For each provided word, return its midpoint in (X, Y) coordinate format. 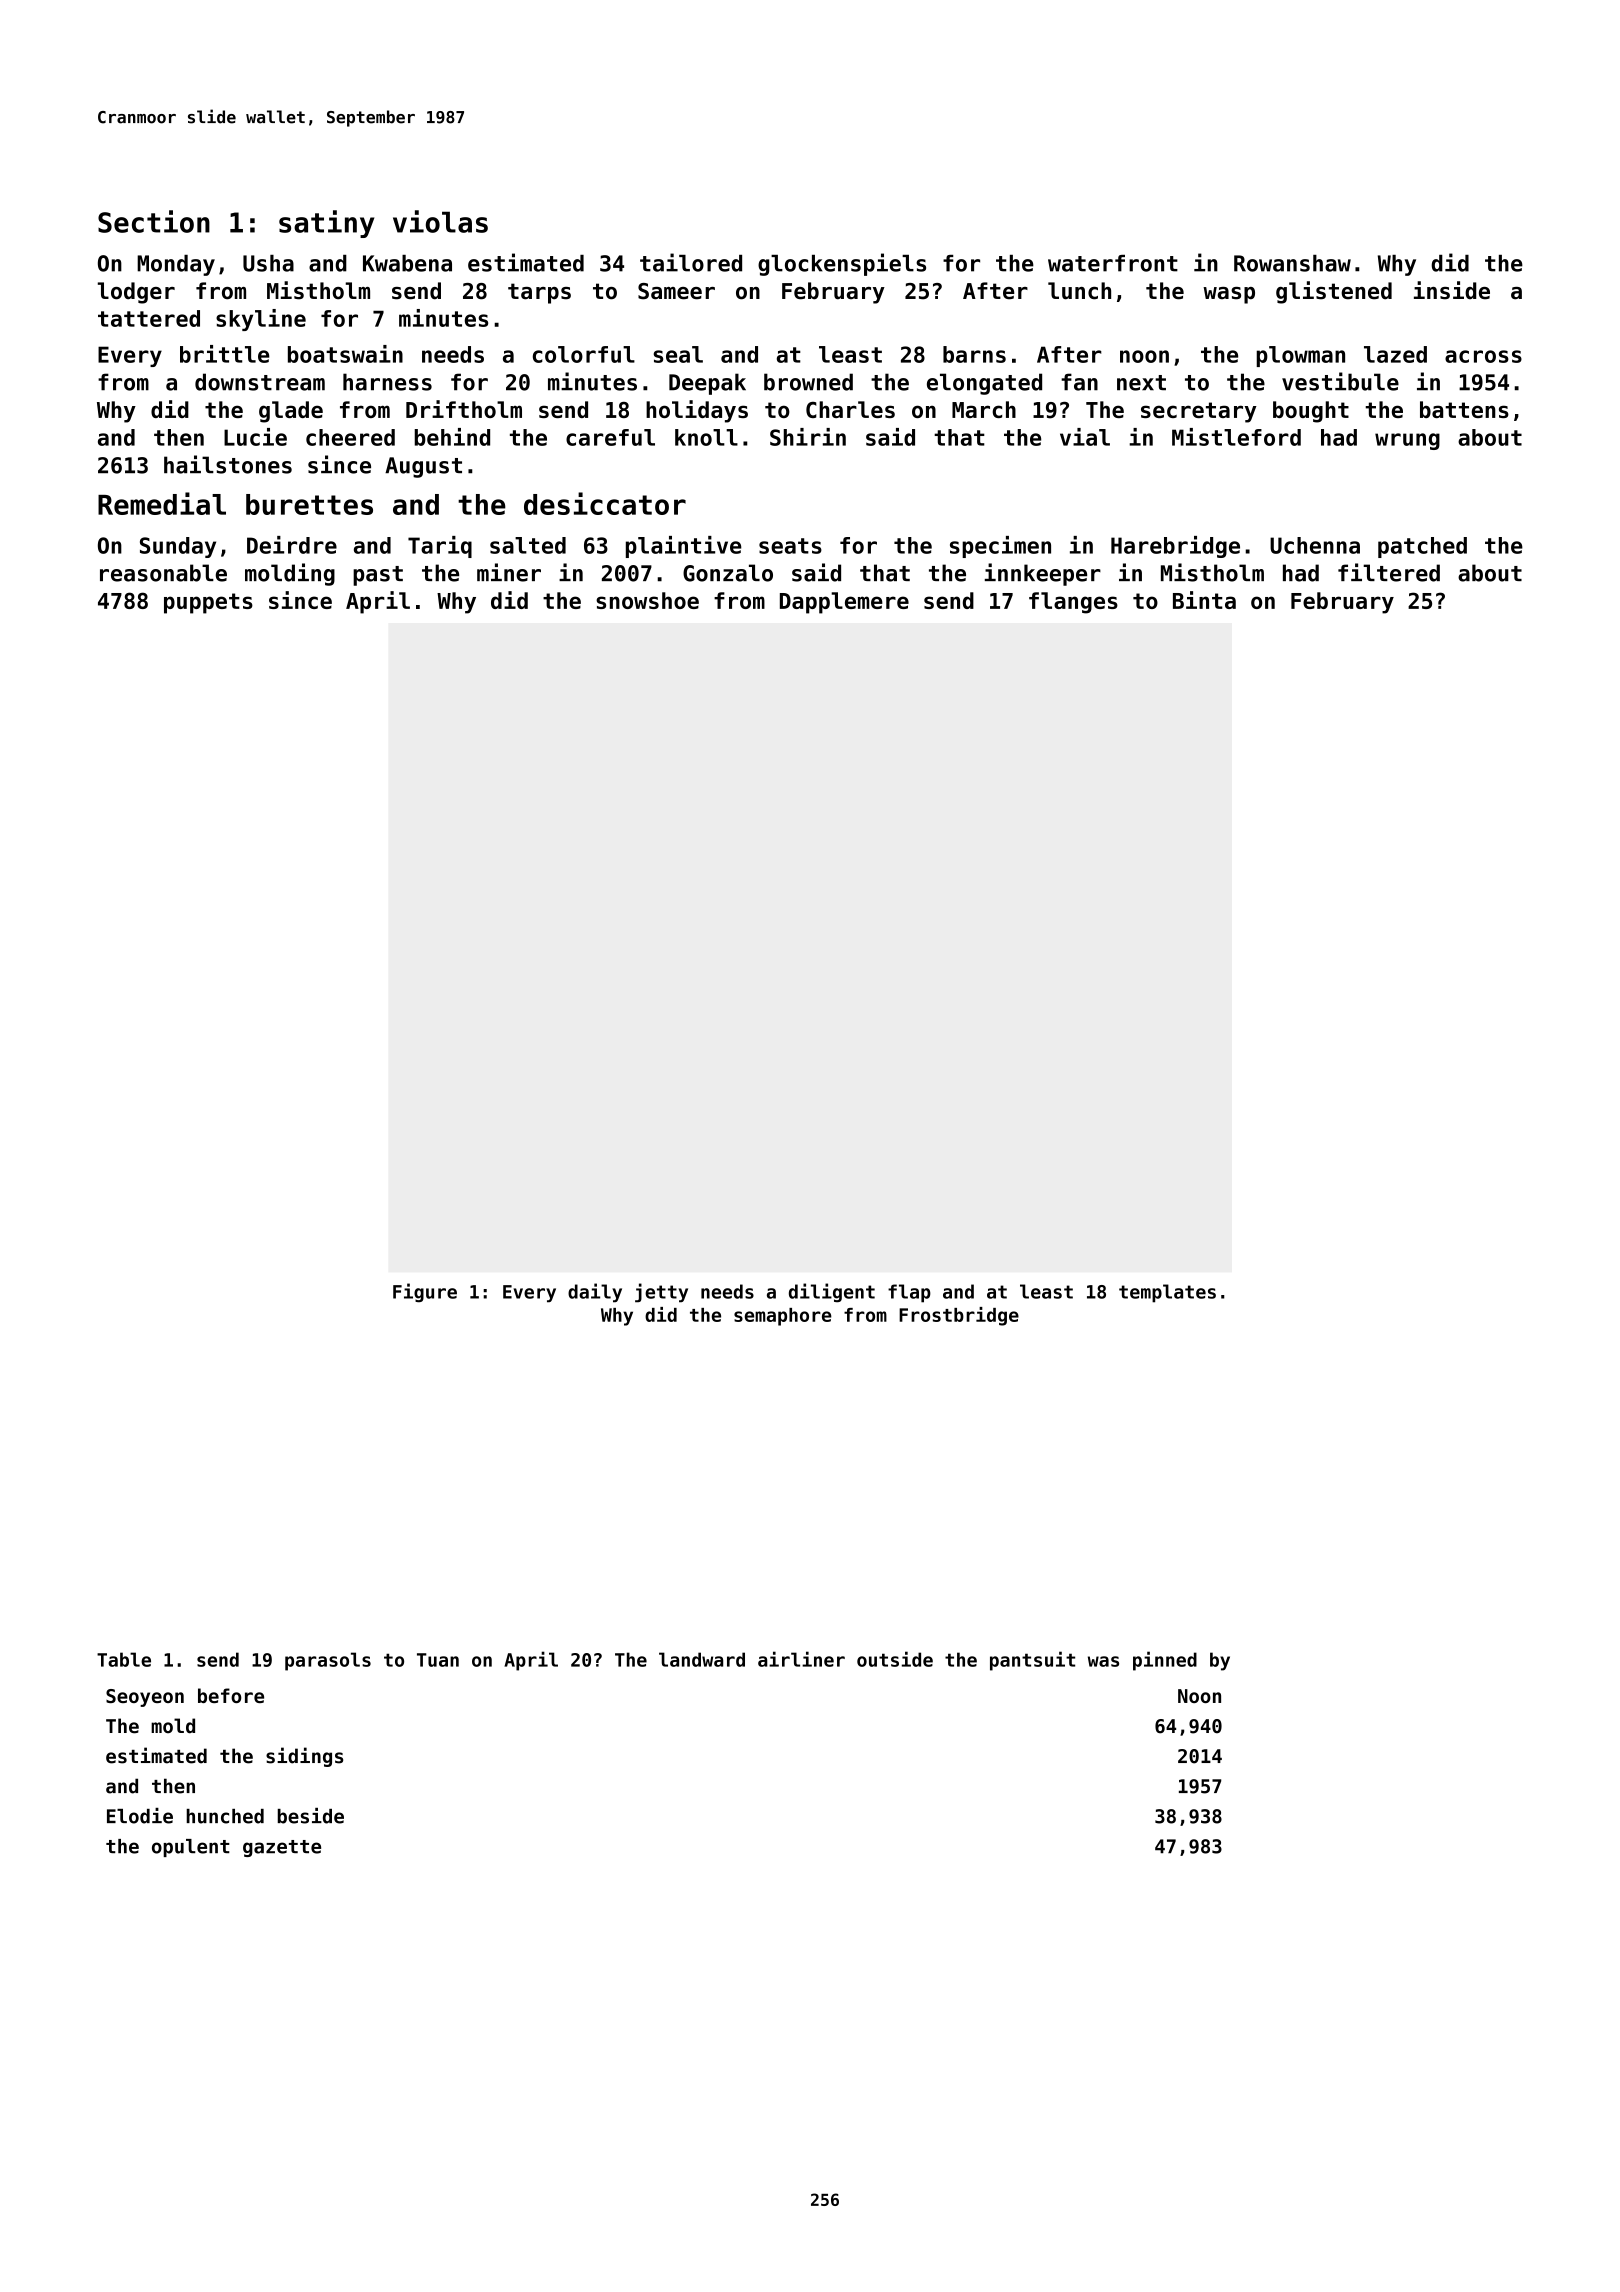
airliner (801, 1659)
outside (895, 1659)
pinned (1165, 1661)
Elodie (140, 1816)
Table (124, 1659)
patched (1422, 547)
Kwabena (407, 263)
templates (1167, 1293)
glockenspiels (842, 264)
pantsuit (1032, 1661)
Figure (425, 1293)
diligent (832, 1293)
